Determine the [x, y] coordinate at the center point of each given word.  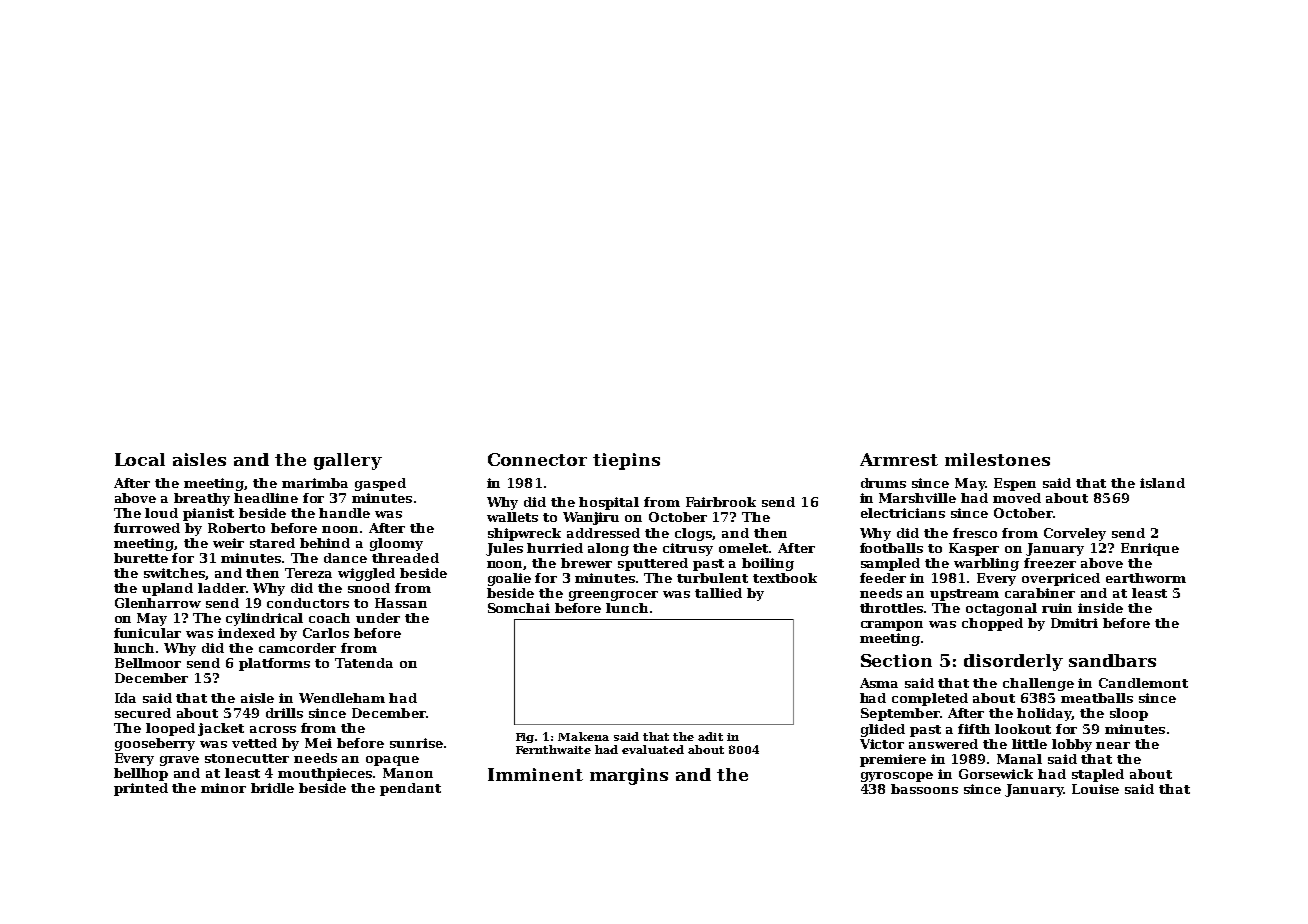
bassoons [924, 789]
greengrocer [613, 596]
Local [140, 459]
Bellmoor [148, 663]
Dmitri [1074, 623]
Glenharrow [158, 603]
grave [179, 761]
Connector [537, 459]
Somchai [519, 608]
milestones [997, 459]
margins [629, 776]
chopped [992, 624]
